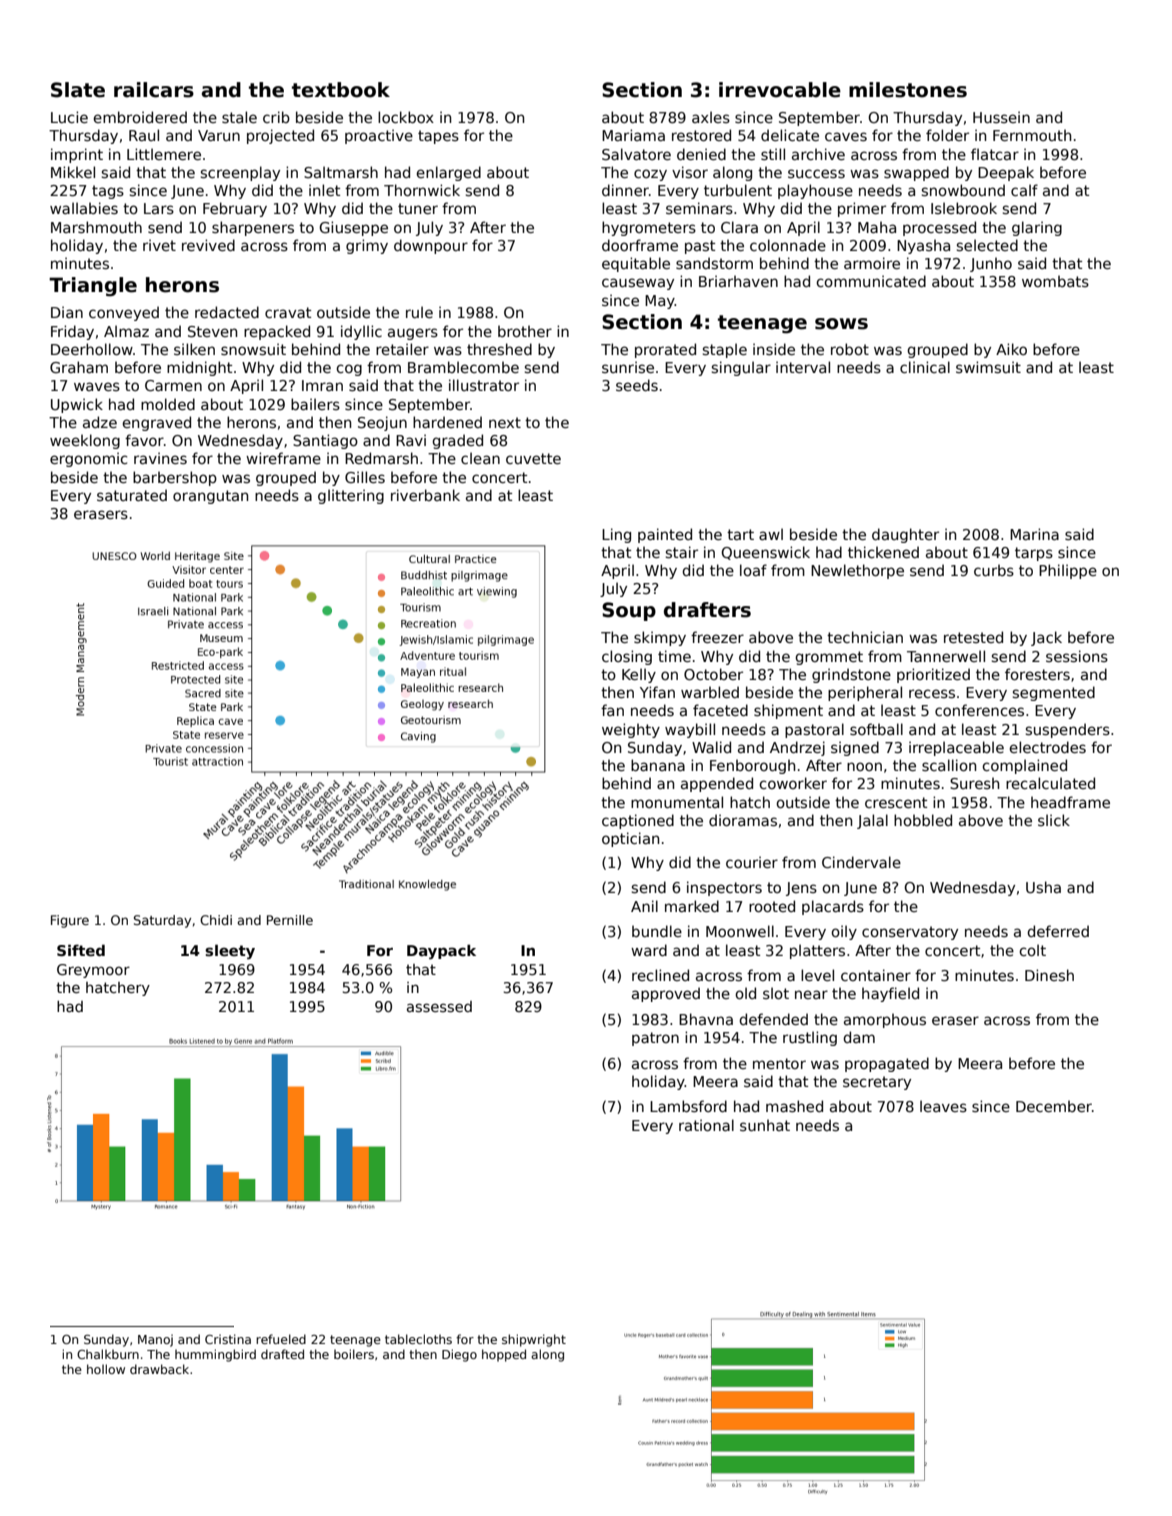  I want to click on glittering, so click(351, 496).
